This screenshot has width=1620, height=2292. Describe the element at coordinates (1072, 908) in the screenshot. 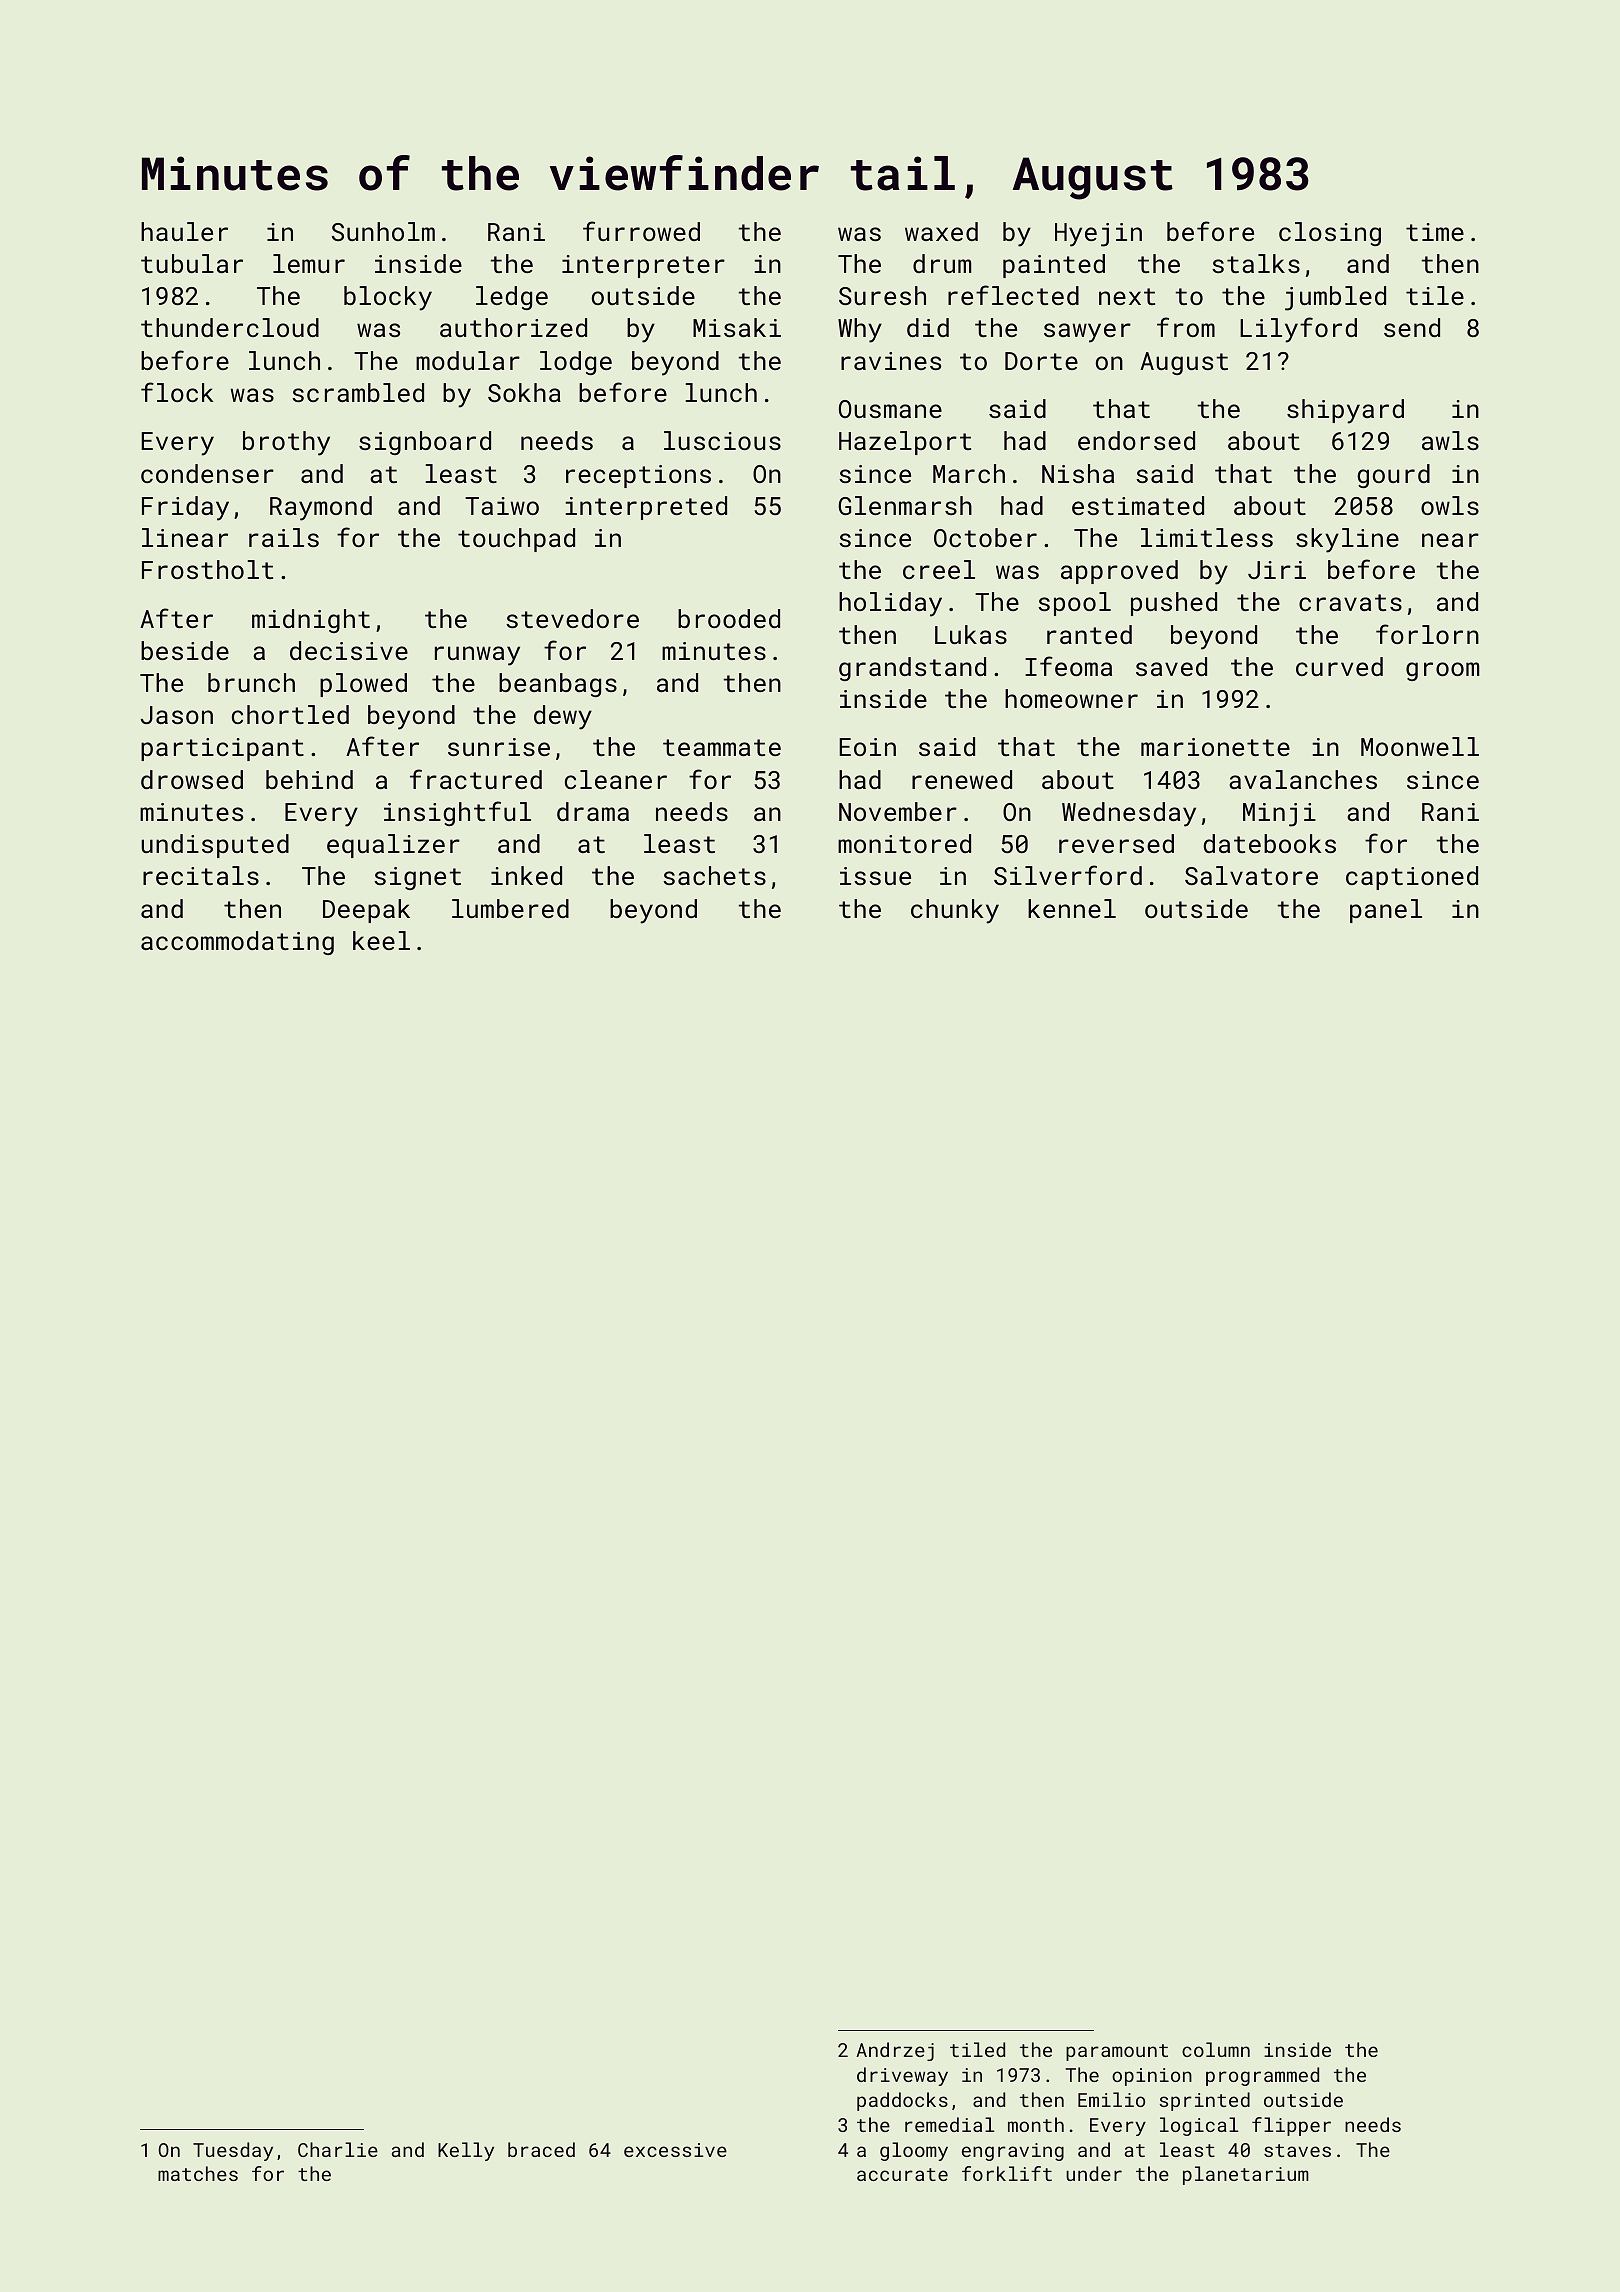

I see `kennel` at that location.
